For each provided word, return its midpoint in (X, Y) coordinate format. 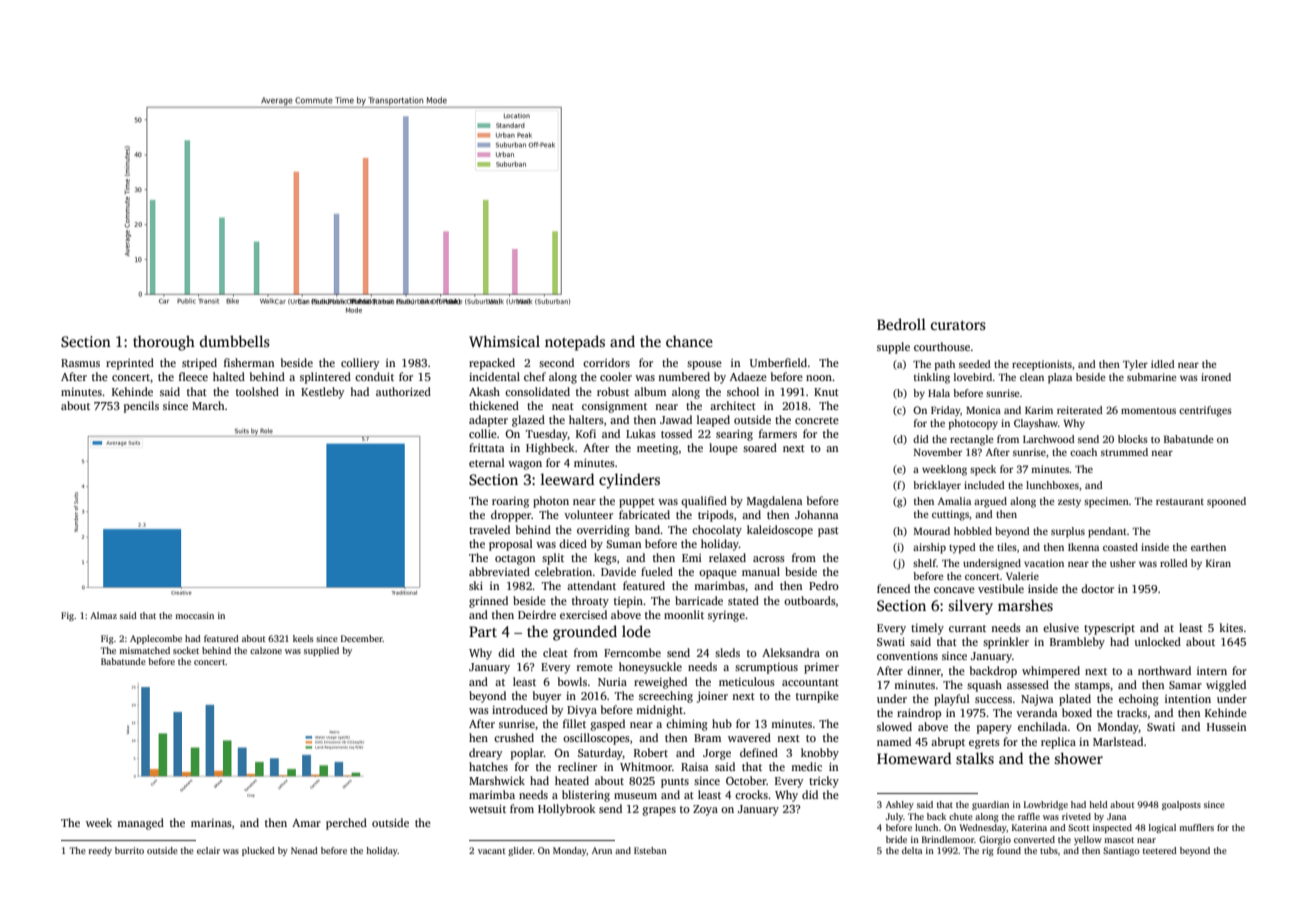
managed (140, 824)
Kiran (1218, 563)
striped (199, 364)
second (556, 362)
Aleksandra (791, 652)
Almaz (103, 615)
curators (958, 325)
